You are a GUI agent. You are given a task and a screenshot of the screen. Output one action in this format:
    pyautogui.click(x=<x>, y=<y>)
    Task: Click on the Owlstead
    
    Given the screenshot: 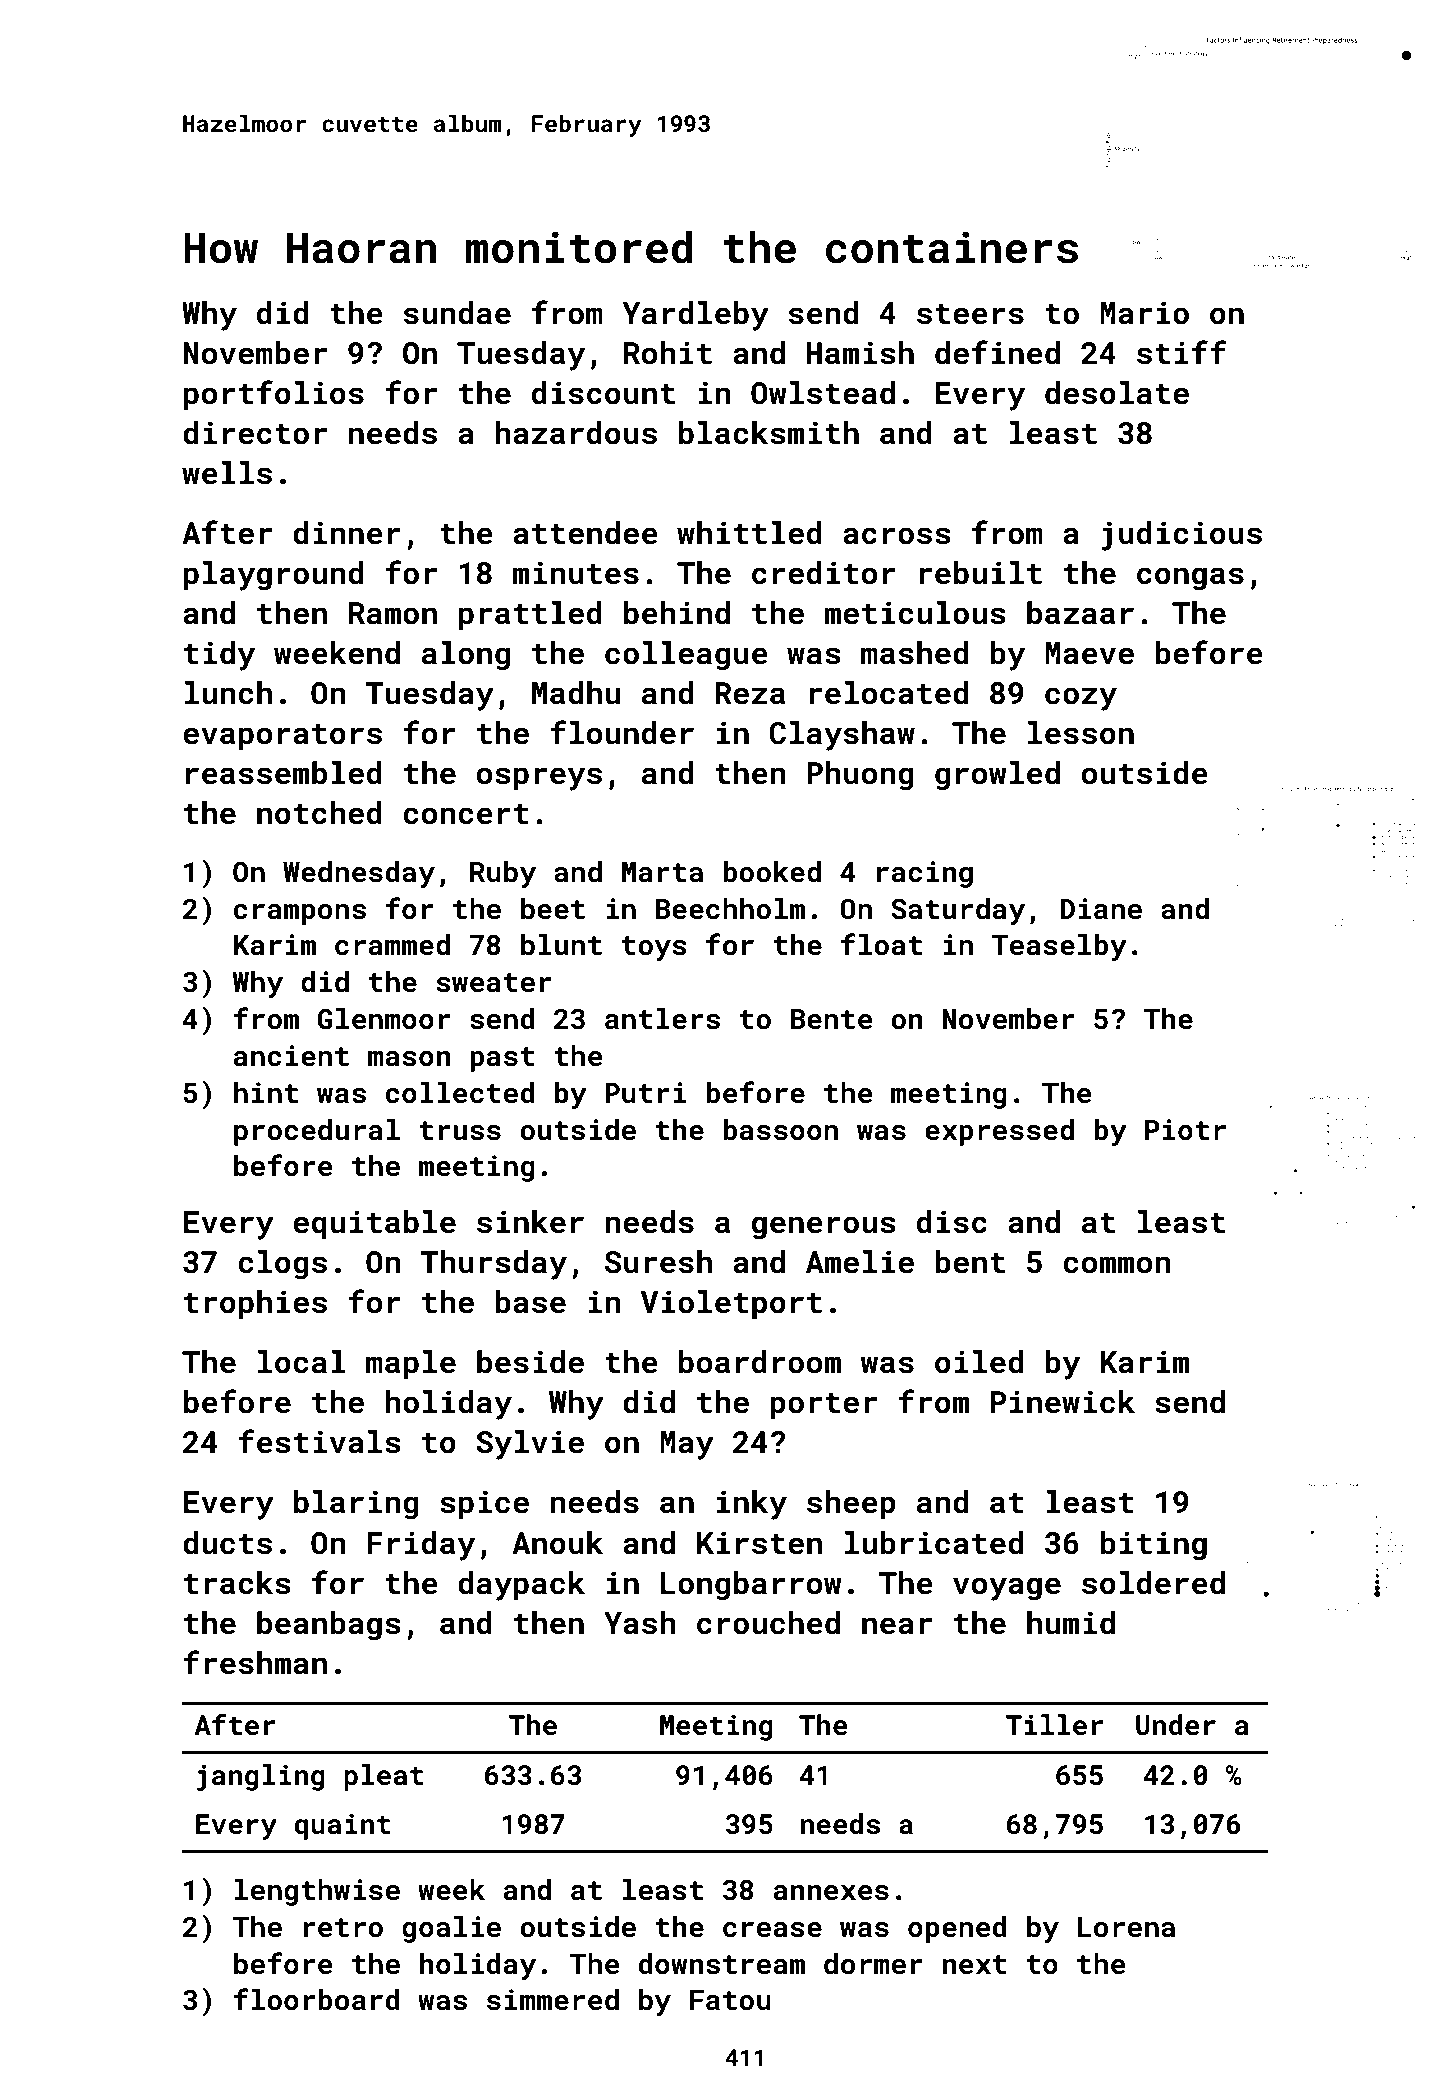 What is the action you would take?
    pyautogui.click(x=823, y=393)
